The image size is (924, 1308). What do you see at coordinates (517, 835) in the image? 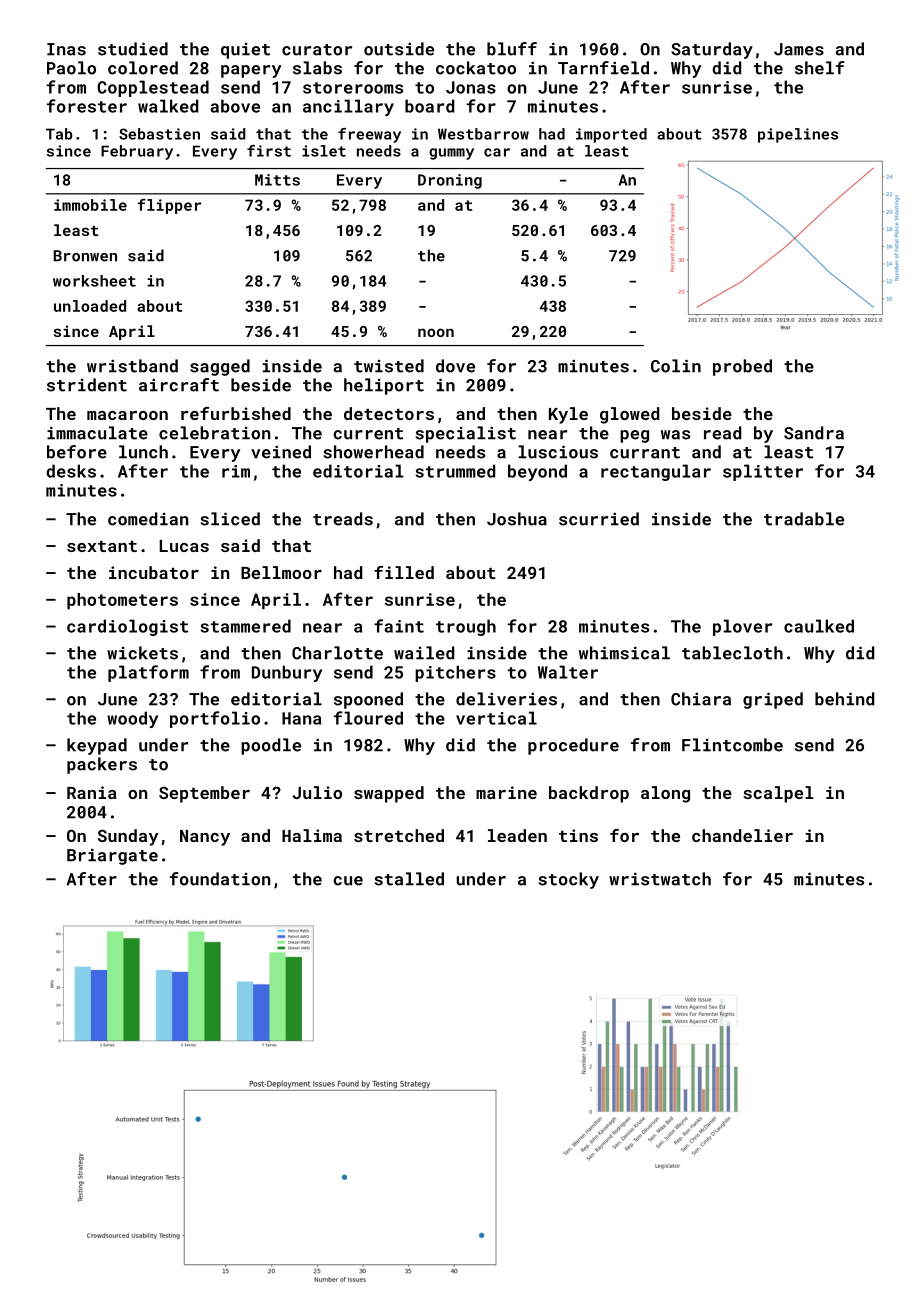
I see `leaden` at bounding box center [517, 835].
